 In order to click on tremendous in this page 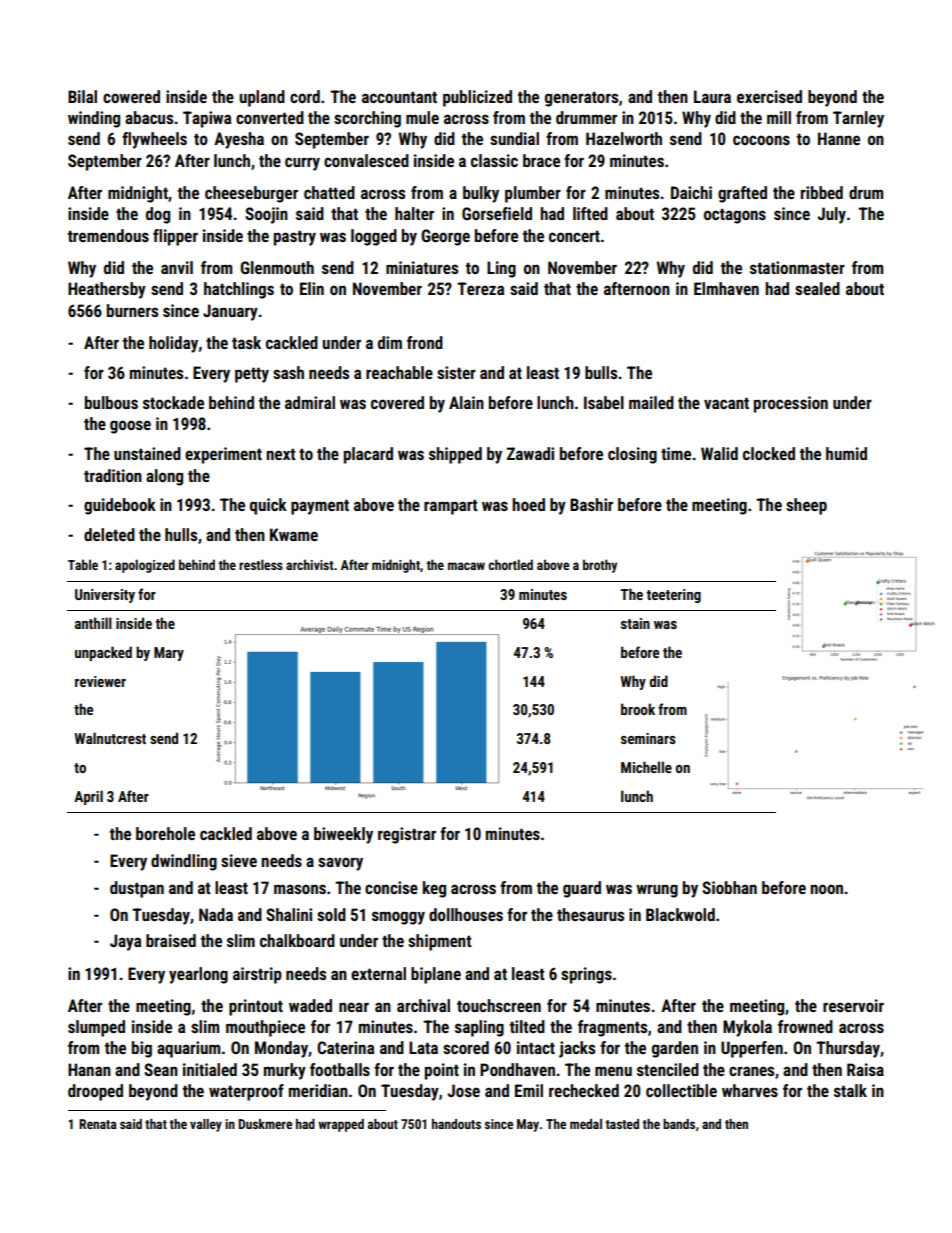, I will do `click(108, 235)`.
